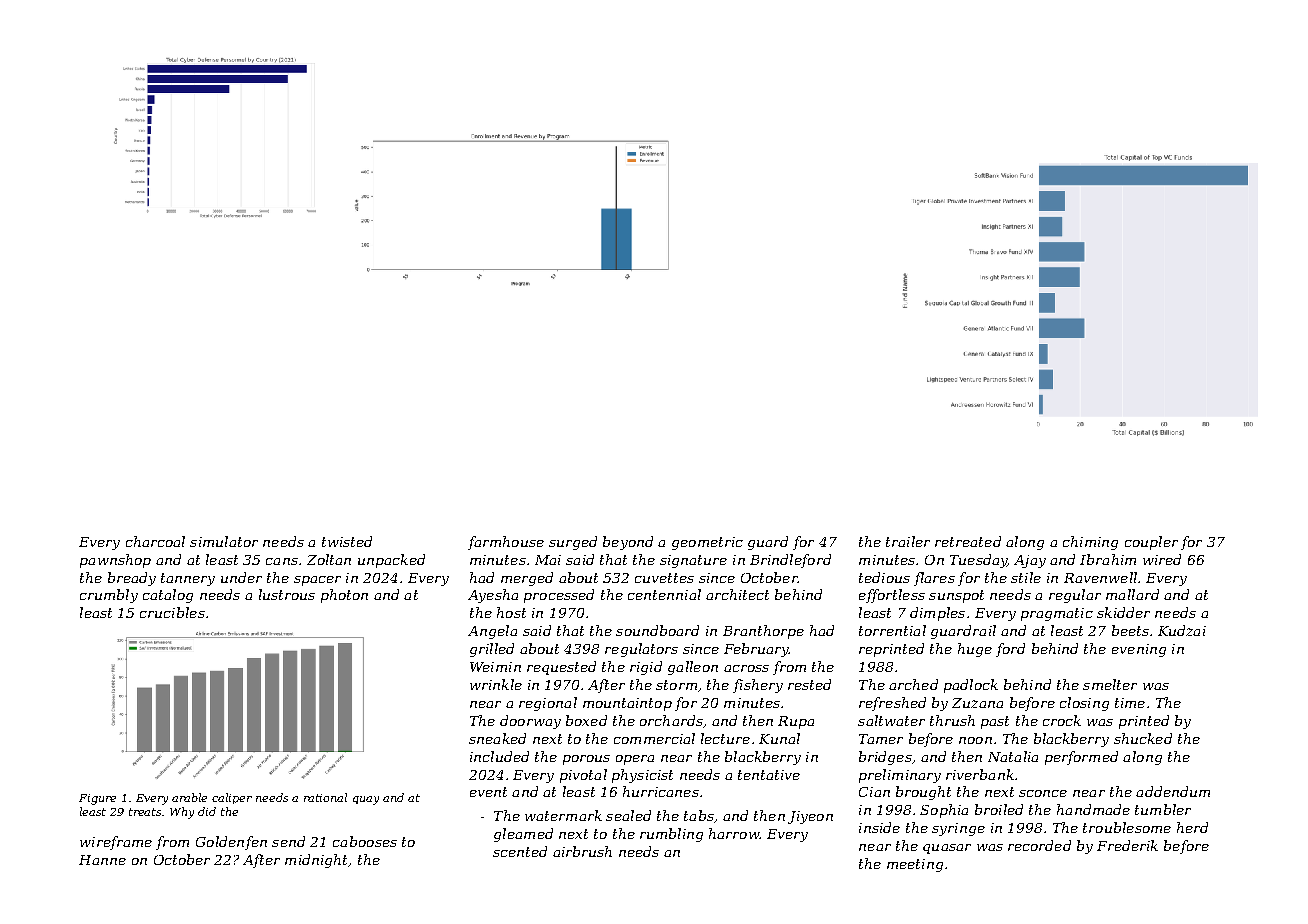 This page has height=924, width=1308. Describe the element at coordinates (115, 561) in the page. I see `pawnshop` at that location.
